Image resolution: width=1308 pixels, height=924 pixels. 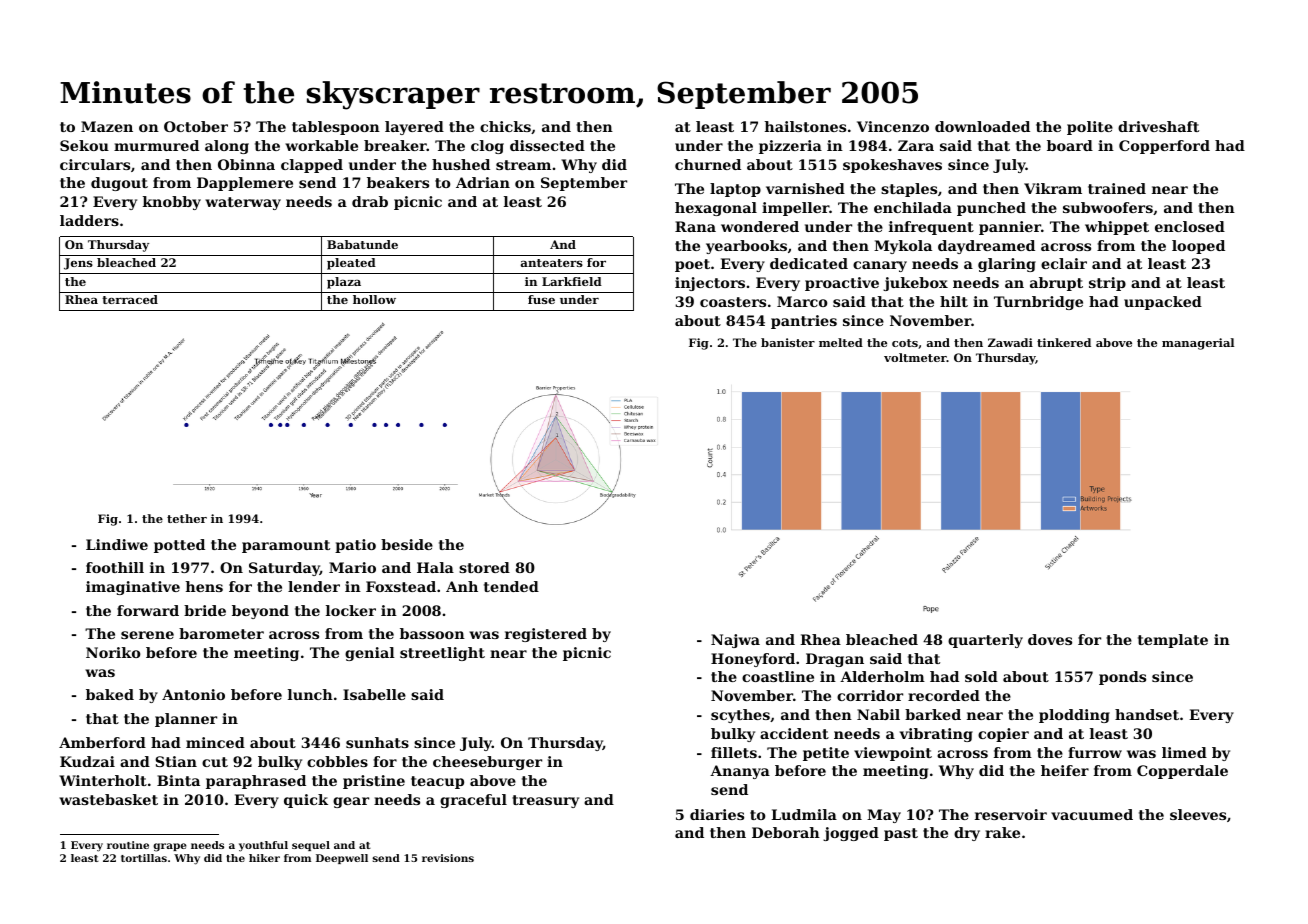 I want to click on locker, so click(x=351, y=610).
